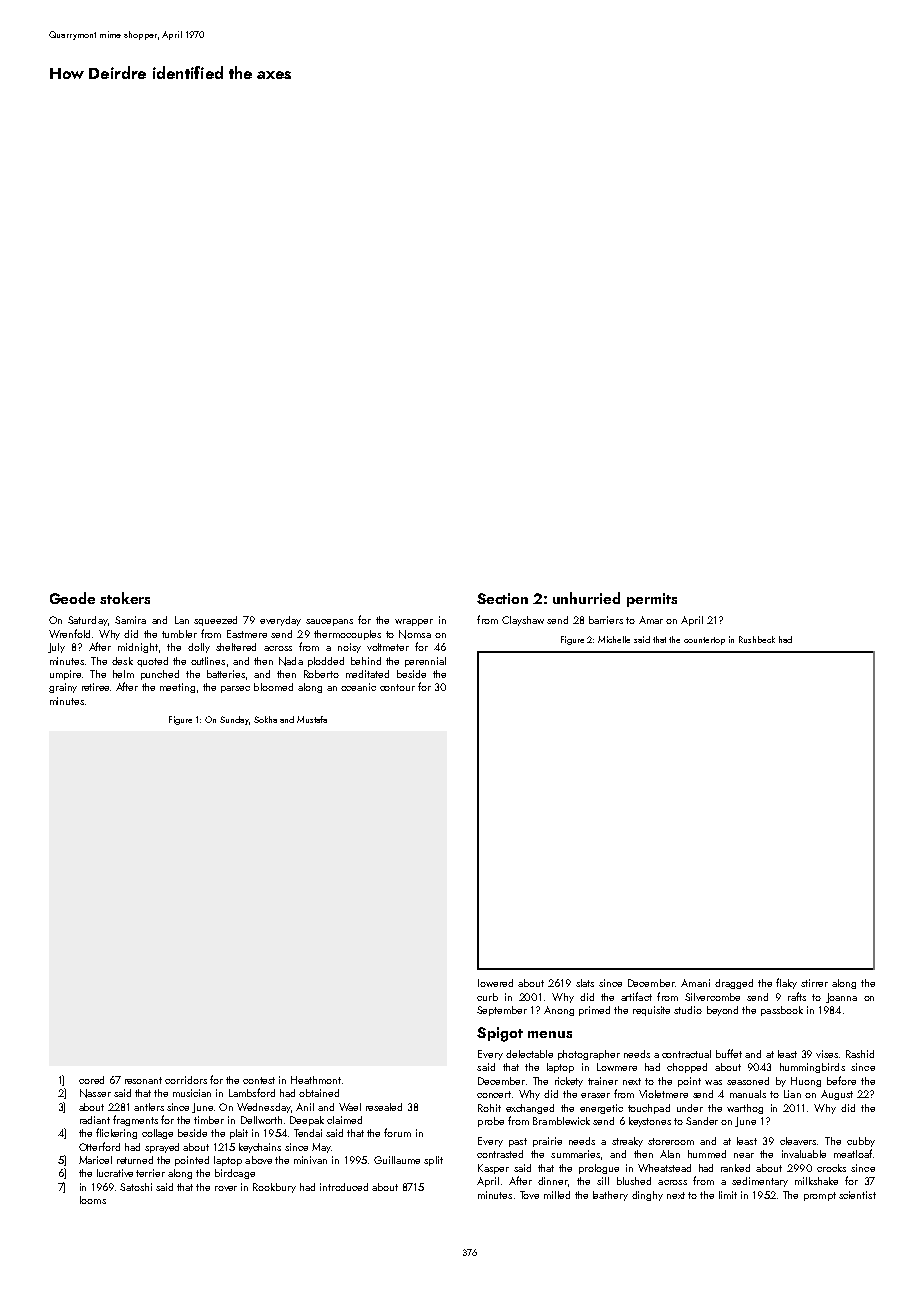 This screenshot has height=1308, width=924. What do you see at coordinates (487, 997) in the screenshot?
I see `curb` at bounding box center [487, 997].
